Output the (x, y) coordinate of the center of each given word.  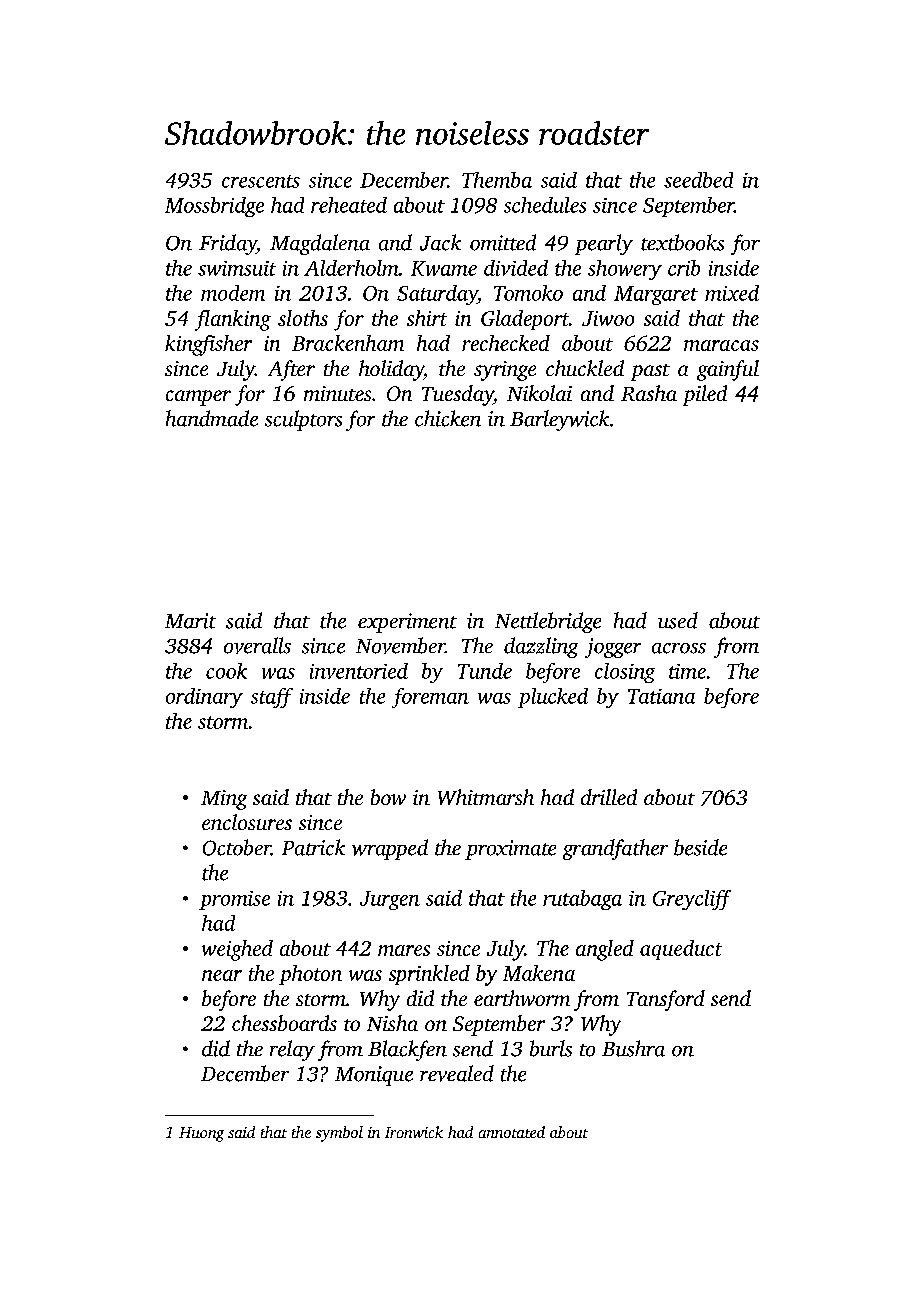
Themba (497, 180)
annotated (512, 1132)
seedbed (698, 180)
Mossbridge (214, 207)
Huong (201, 1134)
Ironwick (414, 1132)
